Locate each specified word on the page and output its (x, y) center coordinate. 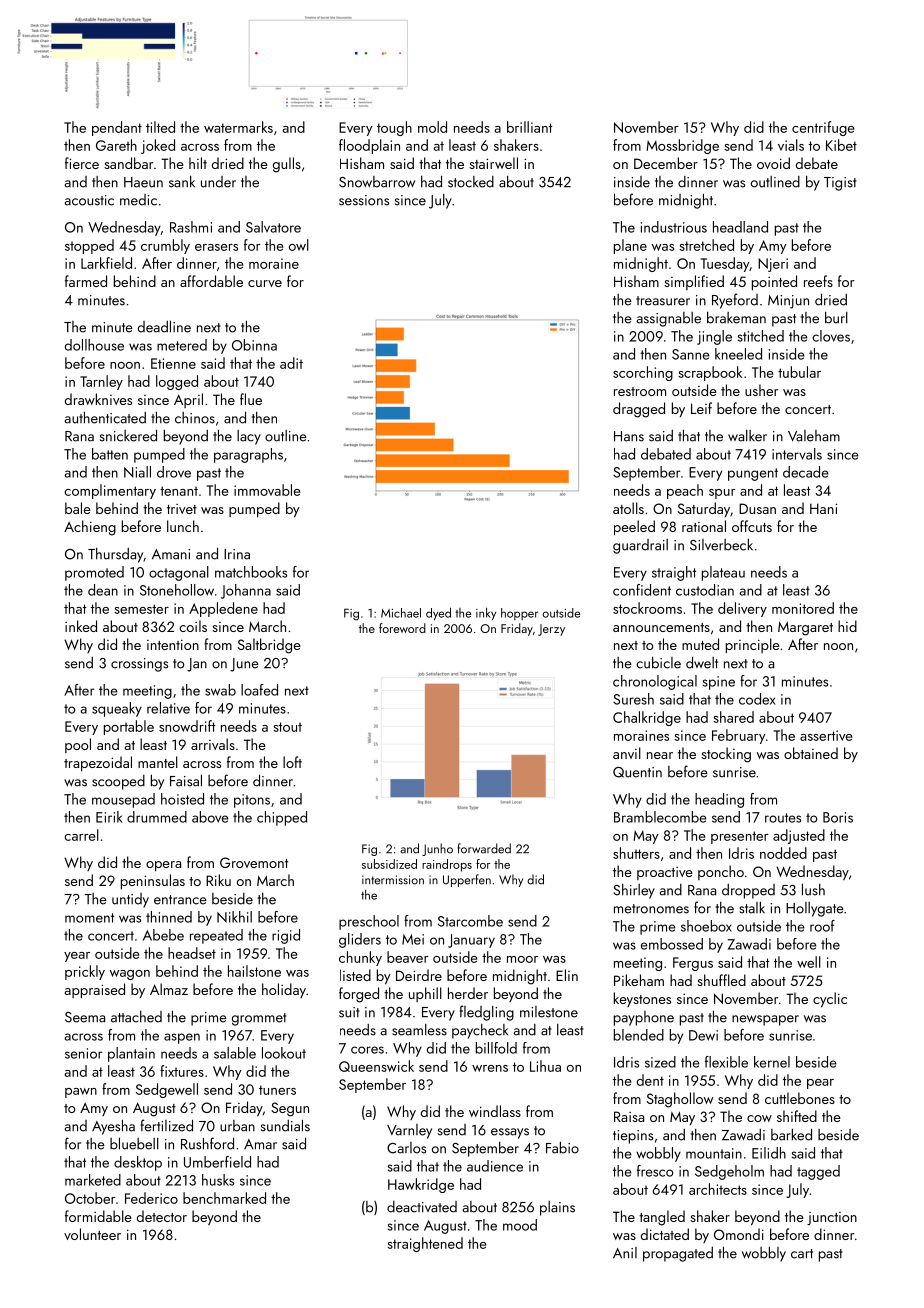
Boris (838, 817)
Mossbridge (682, 146)
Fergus (693, 964)
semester (141, 609)
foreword (402, 628)
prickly (85, 972)
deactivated (422, 1207)
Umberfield (217, 1162)
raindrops (447, 865)
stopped (89, 246)
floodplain (369, 146)
